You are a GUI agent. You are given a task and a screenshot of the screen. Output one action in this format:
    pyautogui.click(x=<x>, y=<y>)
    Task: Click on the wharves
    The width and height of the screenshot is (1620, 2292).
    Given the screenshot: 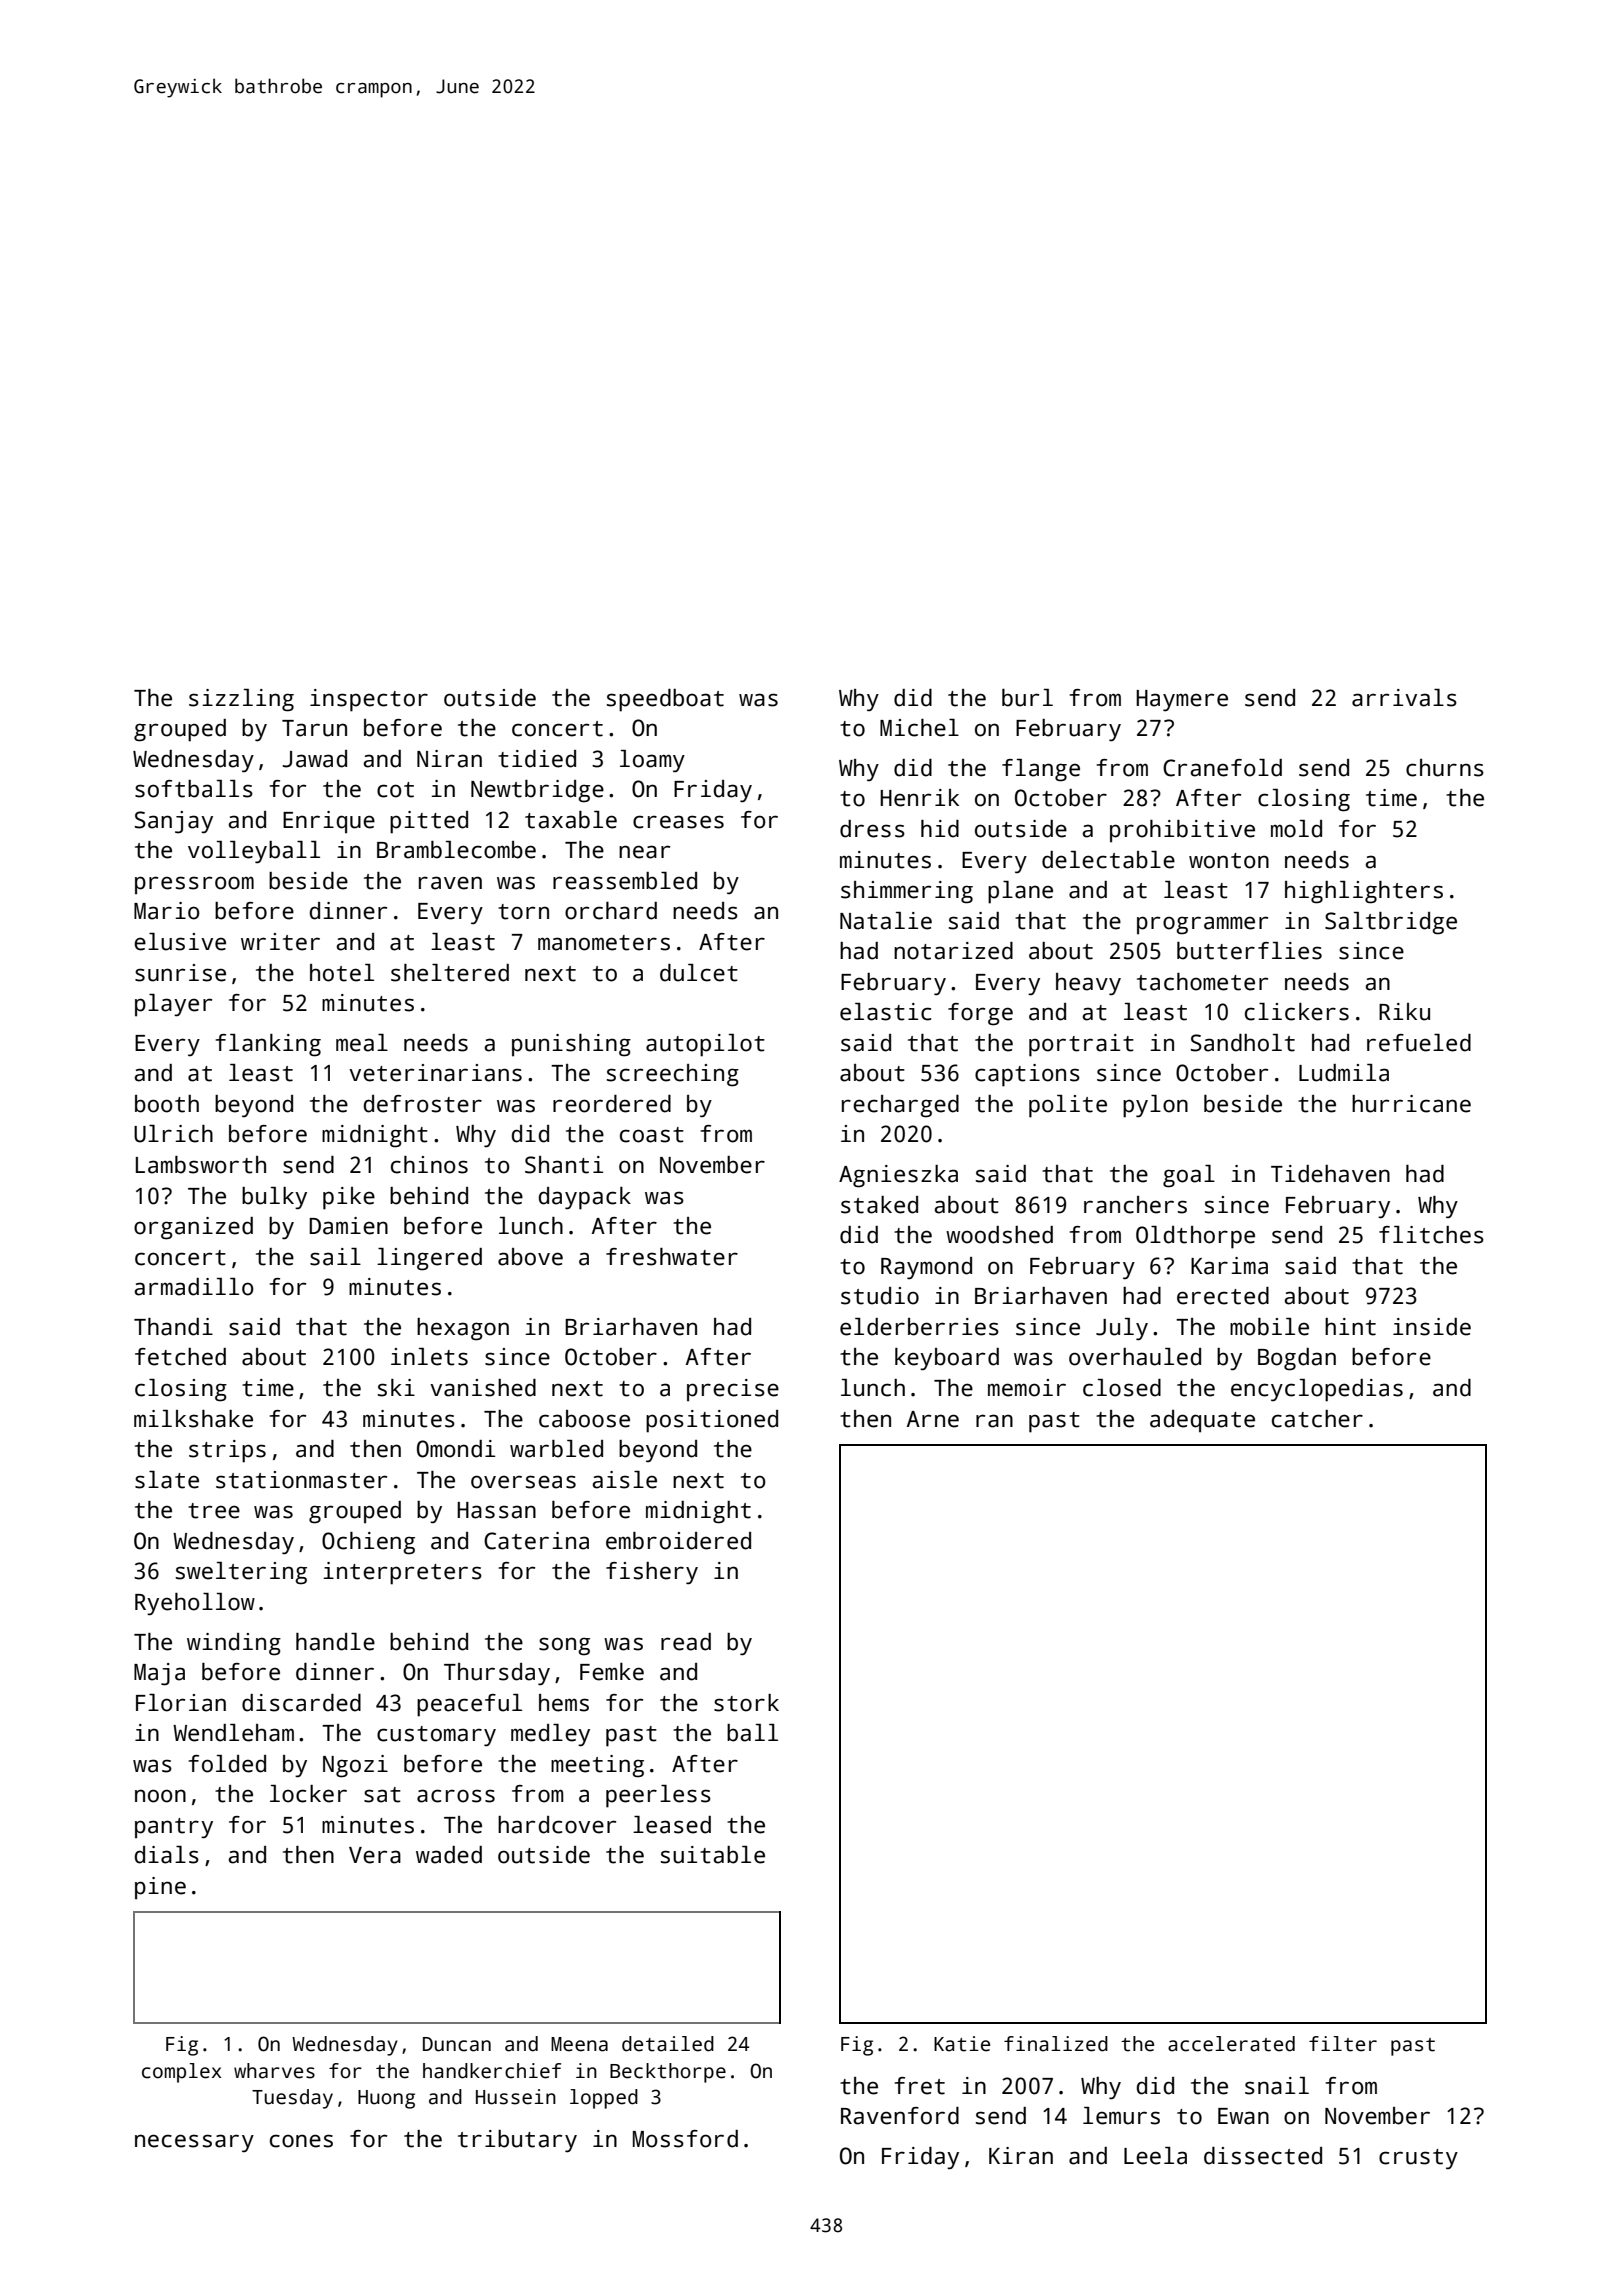 What is the action you would take?
    pyautogui.click(x=274, y=2071)
